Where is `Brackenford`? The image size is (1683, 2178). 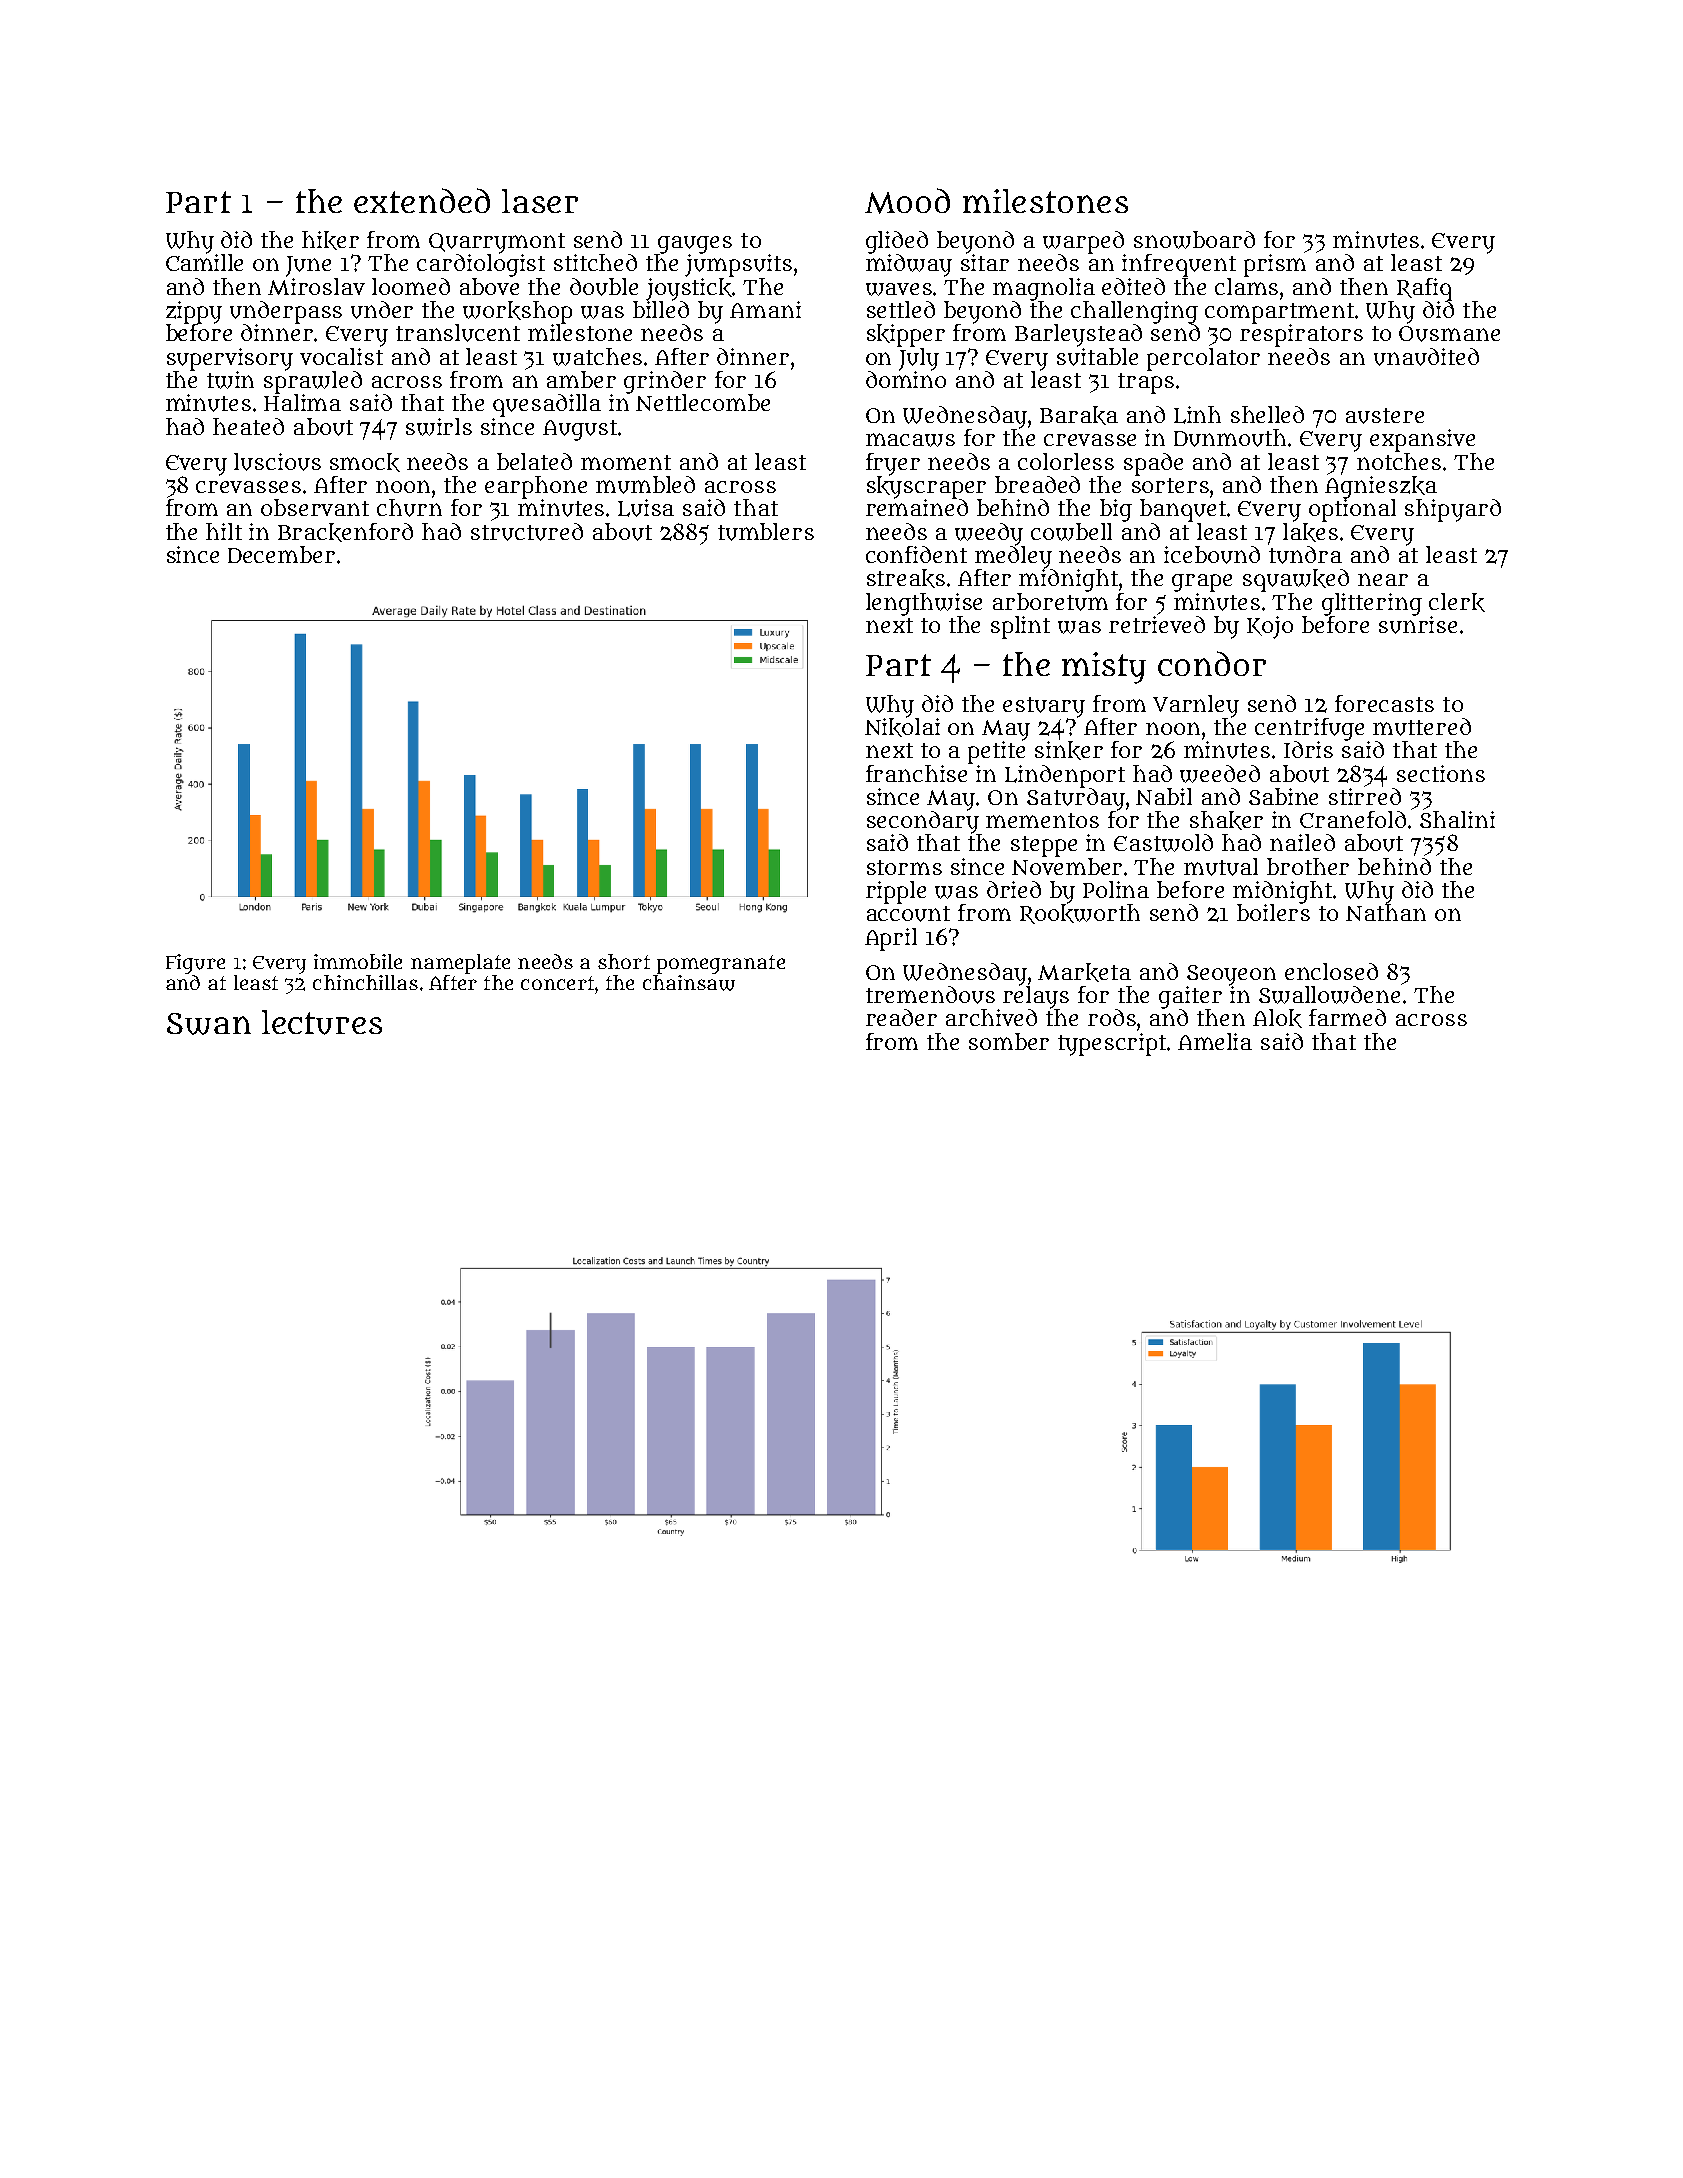 Brackenford is located at coordinates (345, 532).
